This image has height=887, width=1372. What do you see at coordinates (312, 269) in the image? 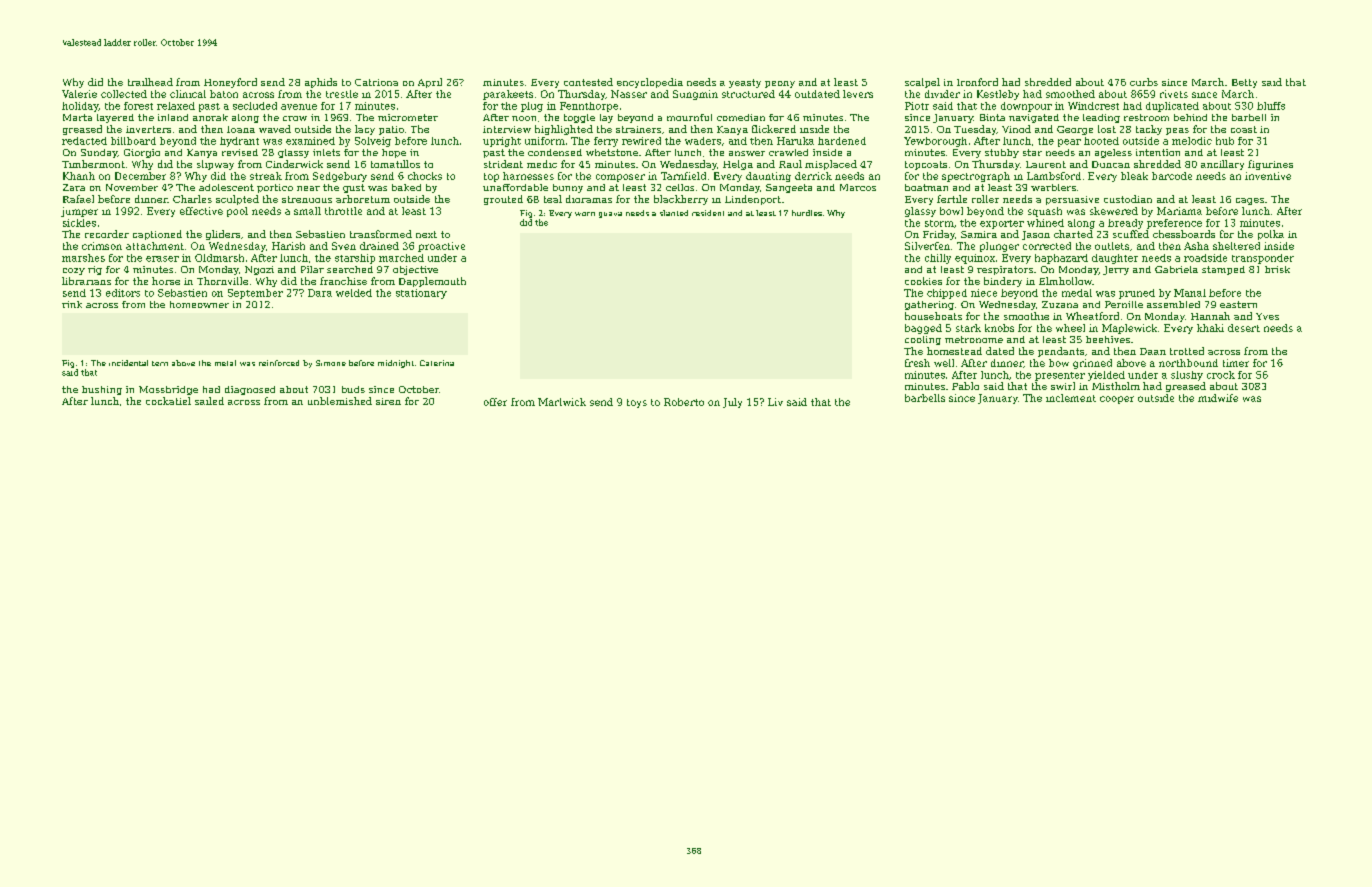
I see `Pilar` at bounding box center [312, 269].
